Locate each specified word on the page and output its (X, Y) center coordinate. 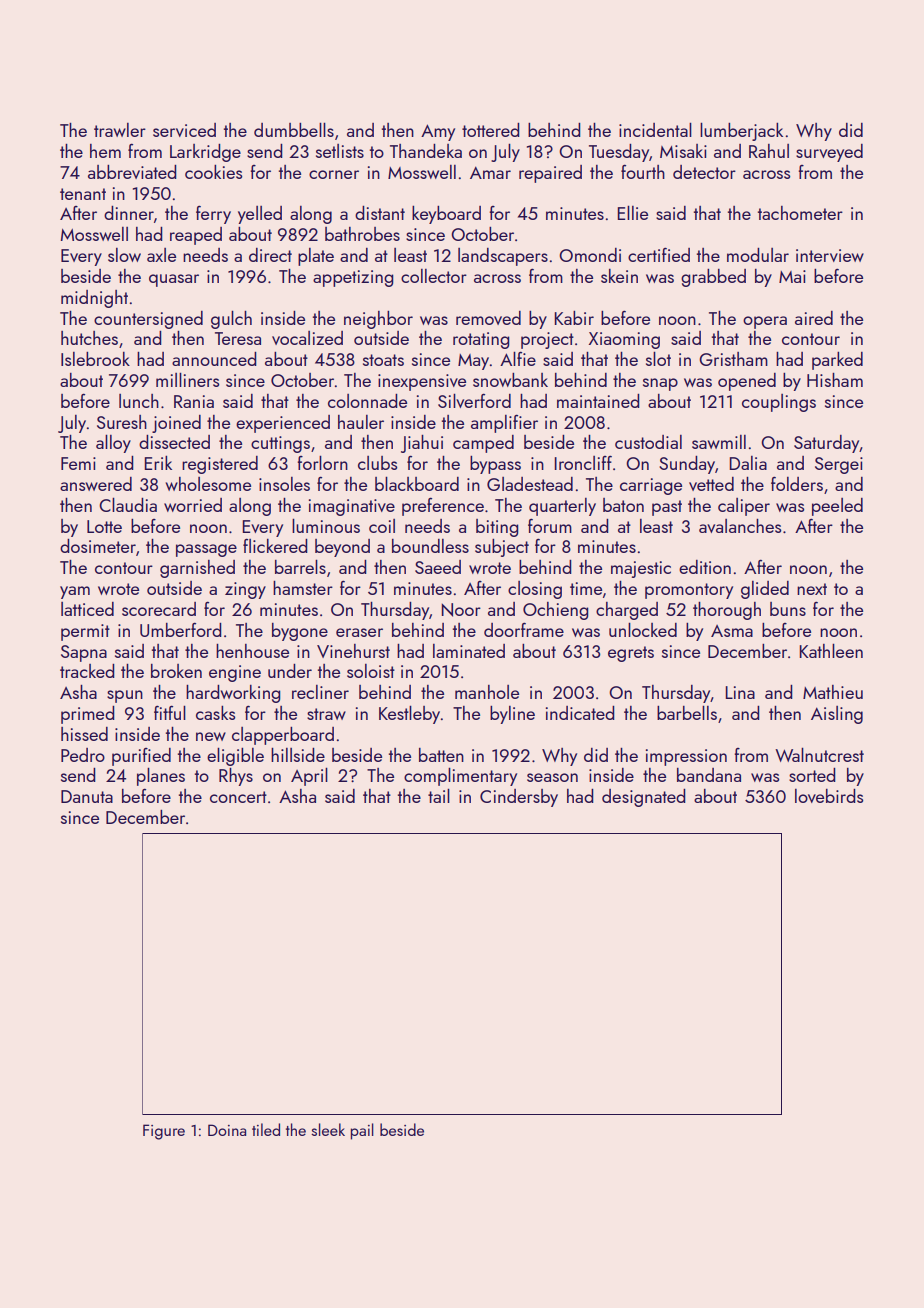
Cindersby (519, 798)
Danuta (87, 796)
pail (362, 1131)
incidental (655, 129)
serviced (184, 130)
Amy (438, 132)
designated (644, 798)
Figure (164, 1132)
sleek (328, 1129)
